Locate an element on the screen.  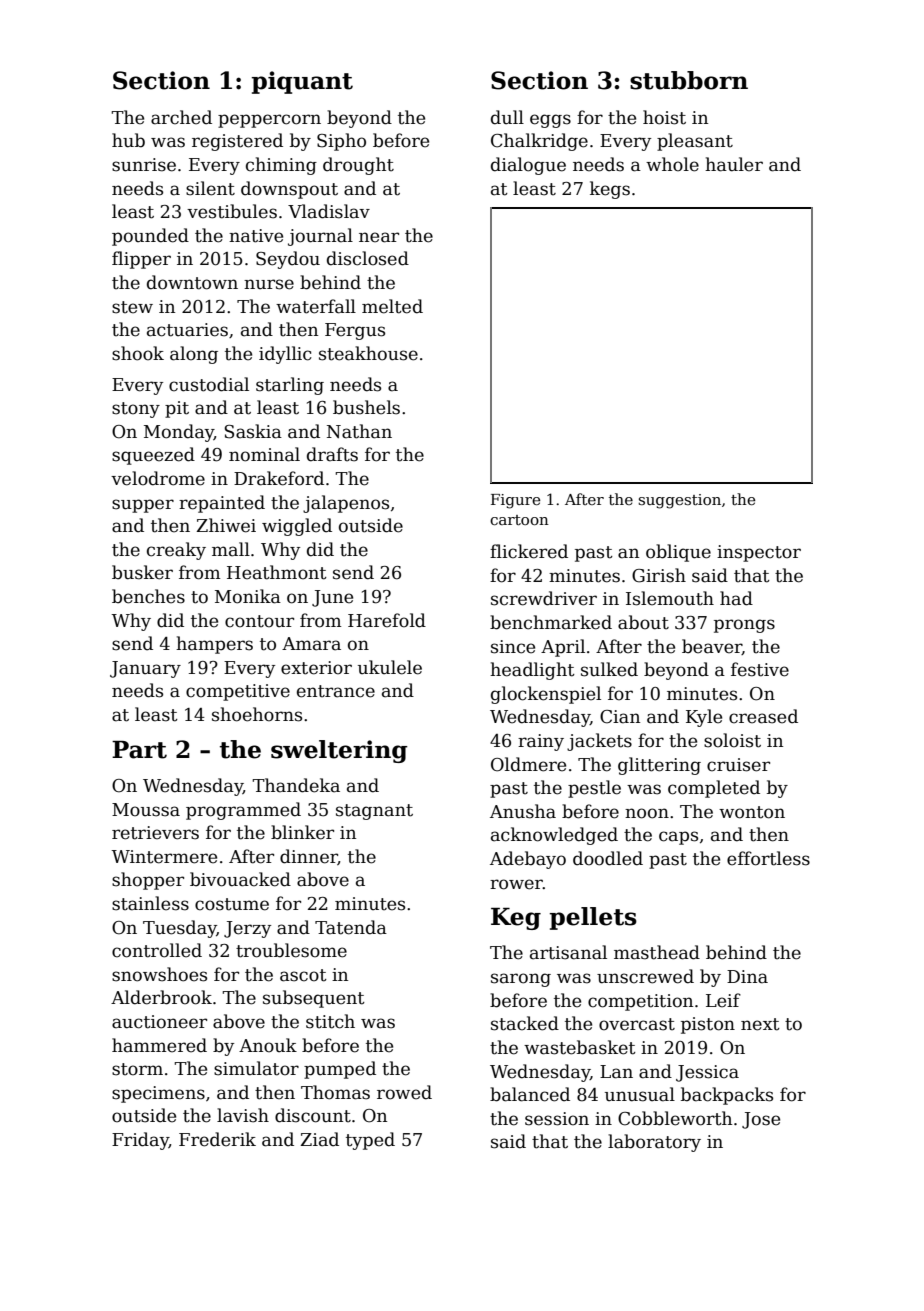
pounded is located at coordinates (150, 237).
